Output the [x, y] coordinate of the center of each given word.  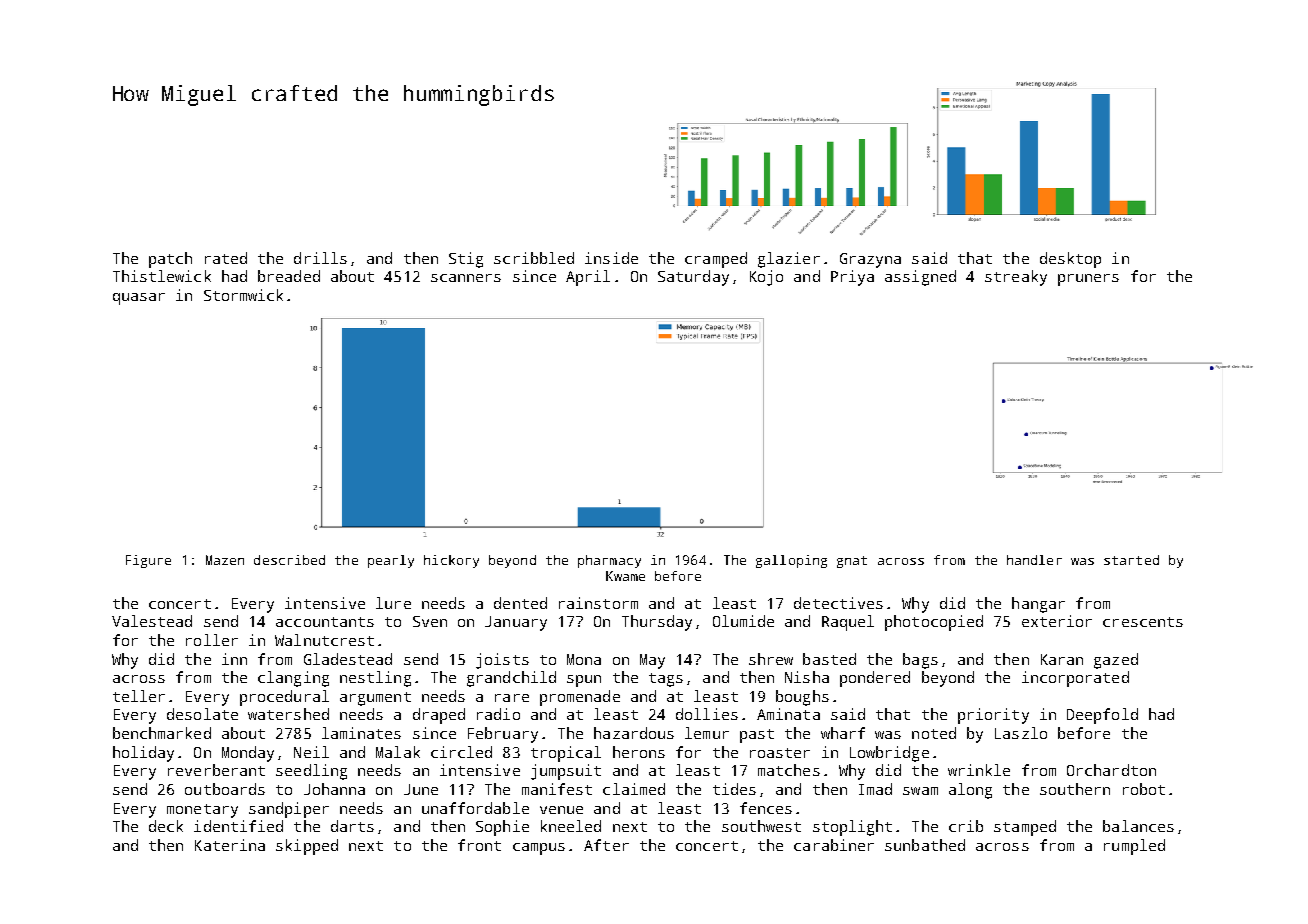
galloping [791, 561]
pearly [391, 561]
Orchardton [1111, 770]
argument [375, 699]
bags [920, 661]
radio [498, 714]
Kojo [766, 278]
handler [1034, 560]
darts [352, 826]
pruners [1088, 280]
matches [789, 770]
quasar [139, 299]
